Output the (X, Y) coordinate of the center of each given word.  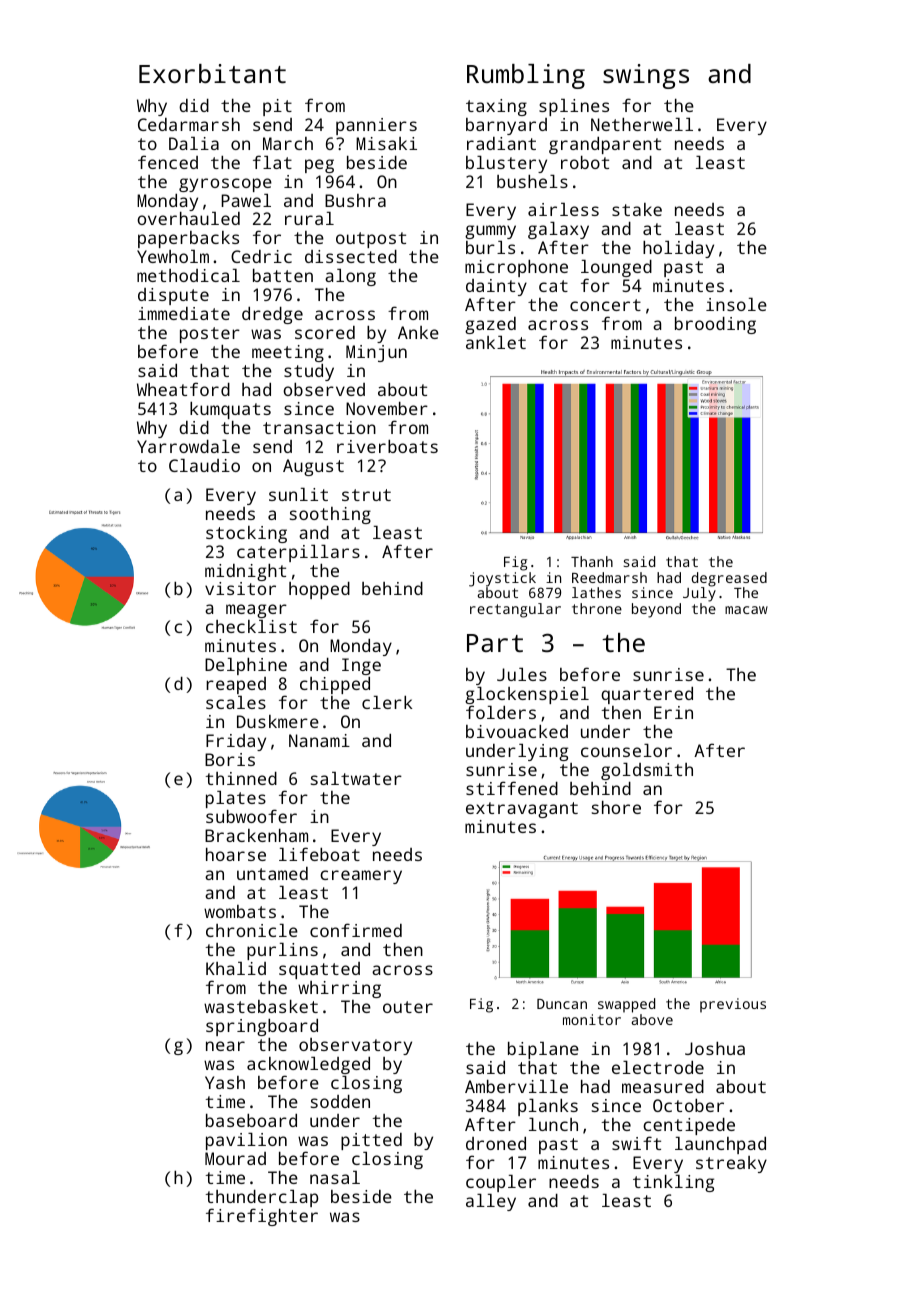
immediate (184, 313)
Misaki (386, 143)
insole (736, 304)
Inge (361, 666)
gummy (490, 232)
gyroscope (225, 185)
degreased (729, 579)
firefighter (262, 1217)
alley (491, 1202)
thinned (241, 778)
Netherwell (642, 124)
